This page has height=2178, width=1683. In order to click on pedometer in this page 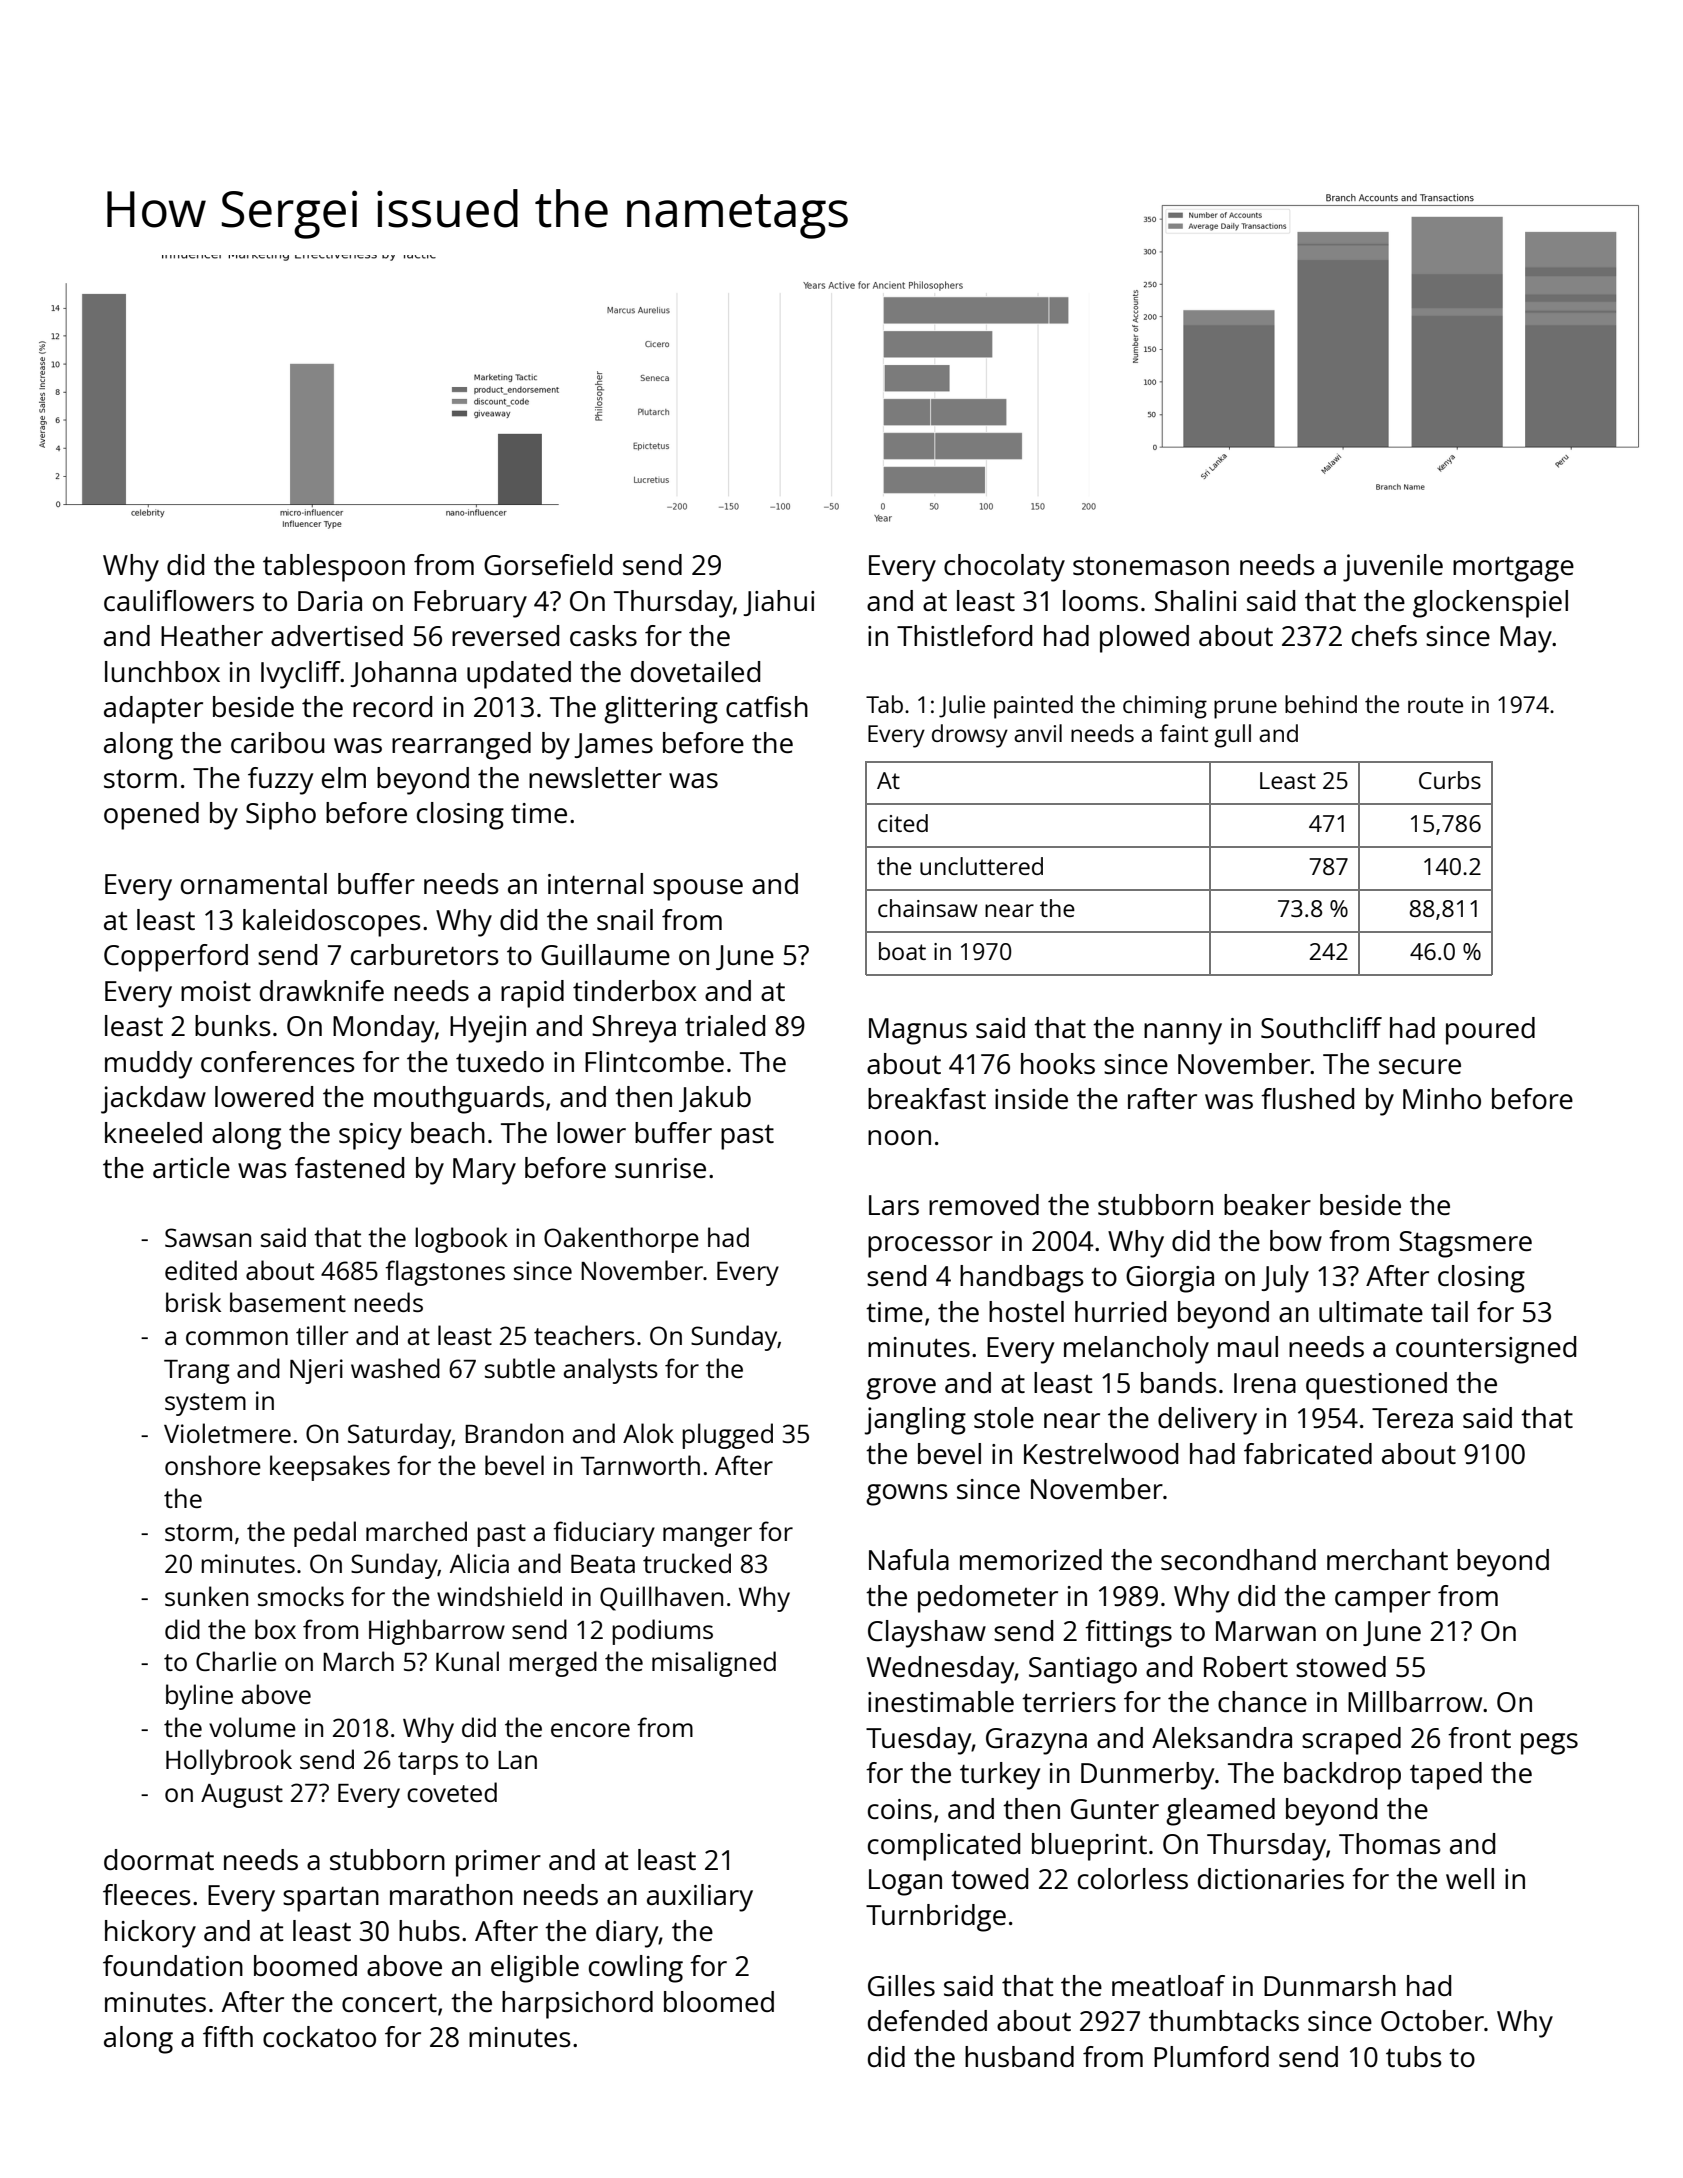, I will do `click(988, 1599)`.
